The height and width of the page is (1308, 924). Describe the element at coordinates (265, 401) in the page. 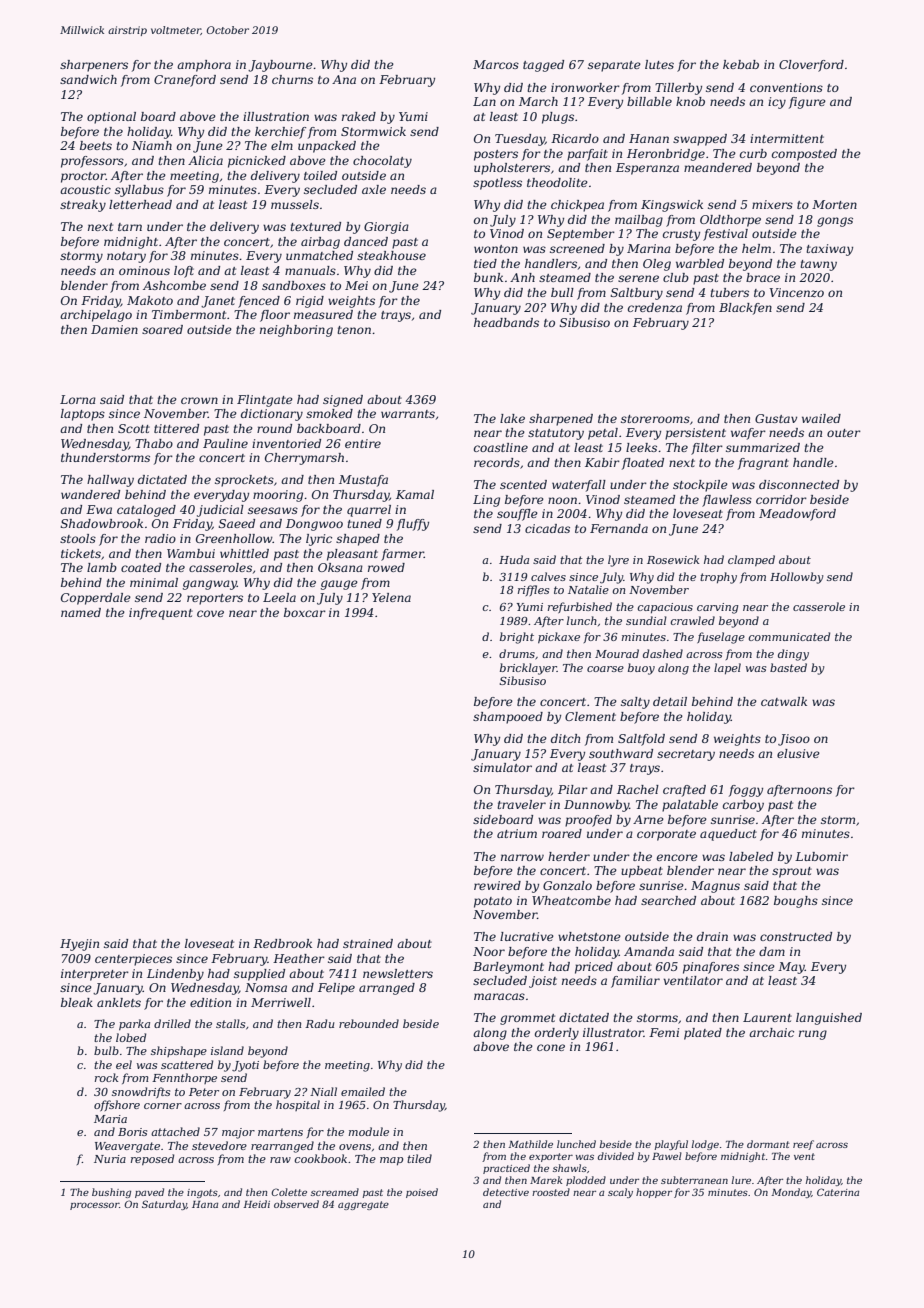

I see `Flintgate` at that location.
